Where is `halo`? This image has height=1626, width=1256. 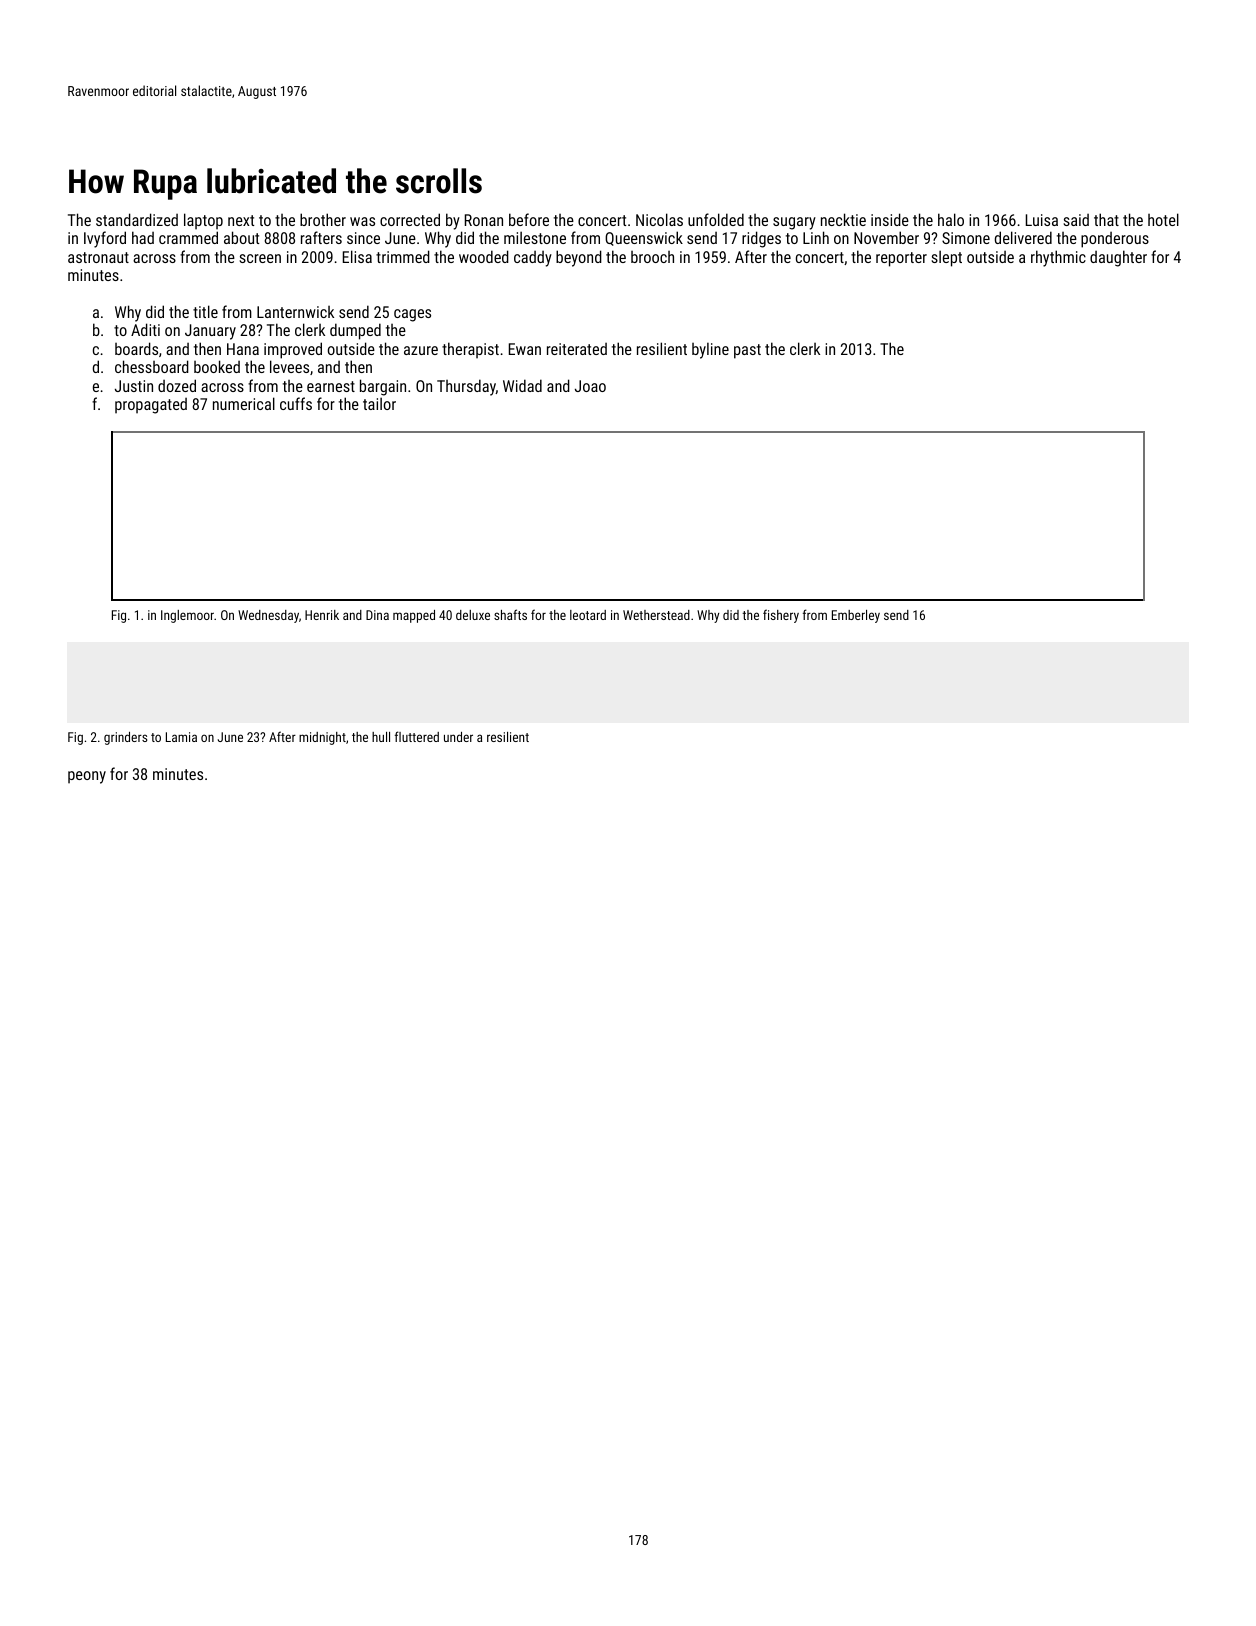 halo is located at coordinates (951, 219).
